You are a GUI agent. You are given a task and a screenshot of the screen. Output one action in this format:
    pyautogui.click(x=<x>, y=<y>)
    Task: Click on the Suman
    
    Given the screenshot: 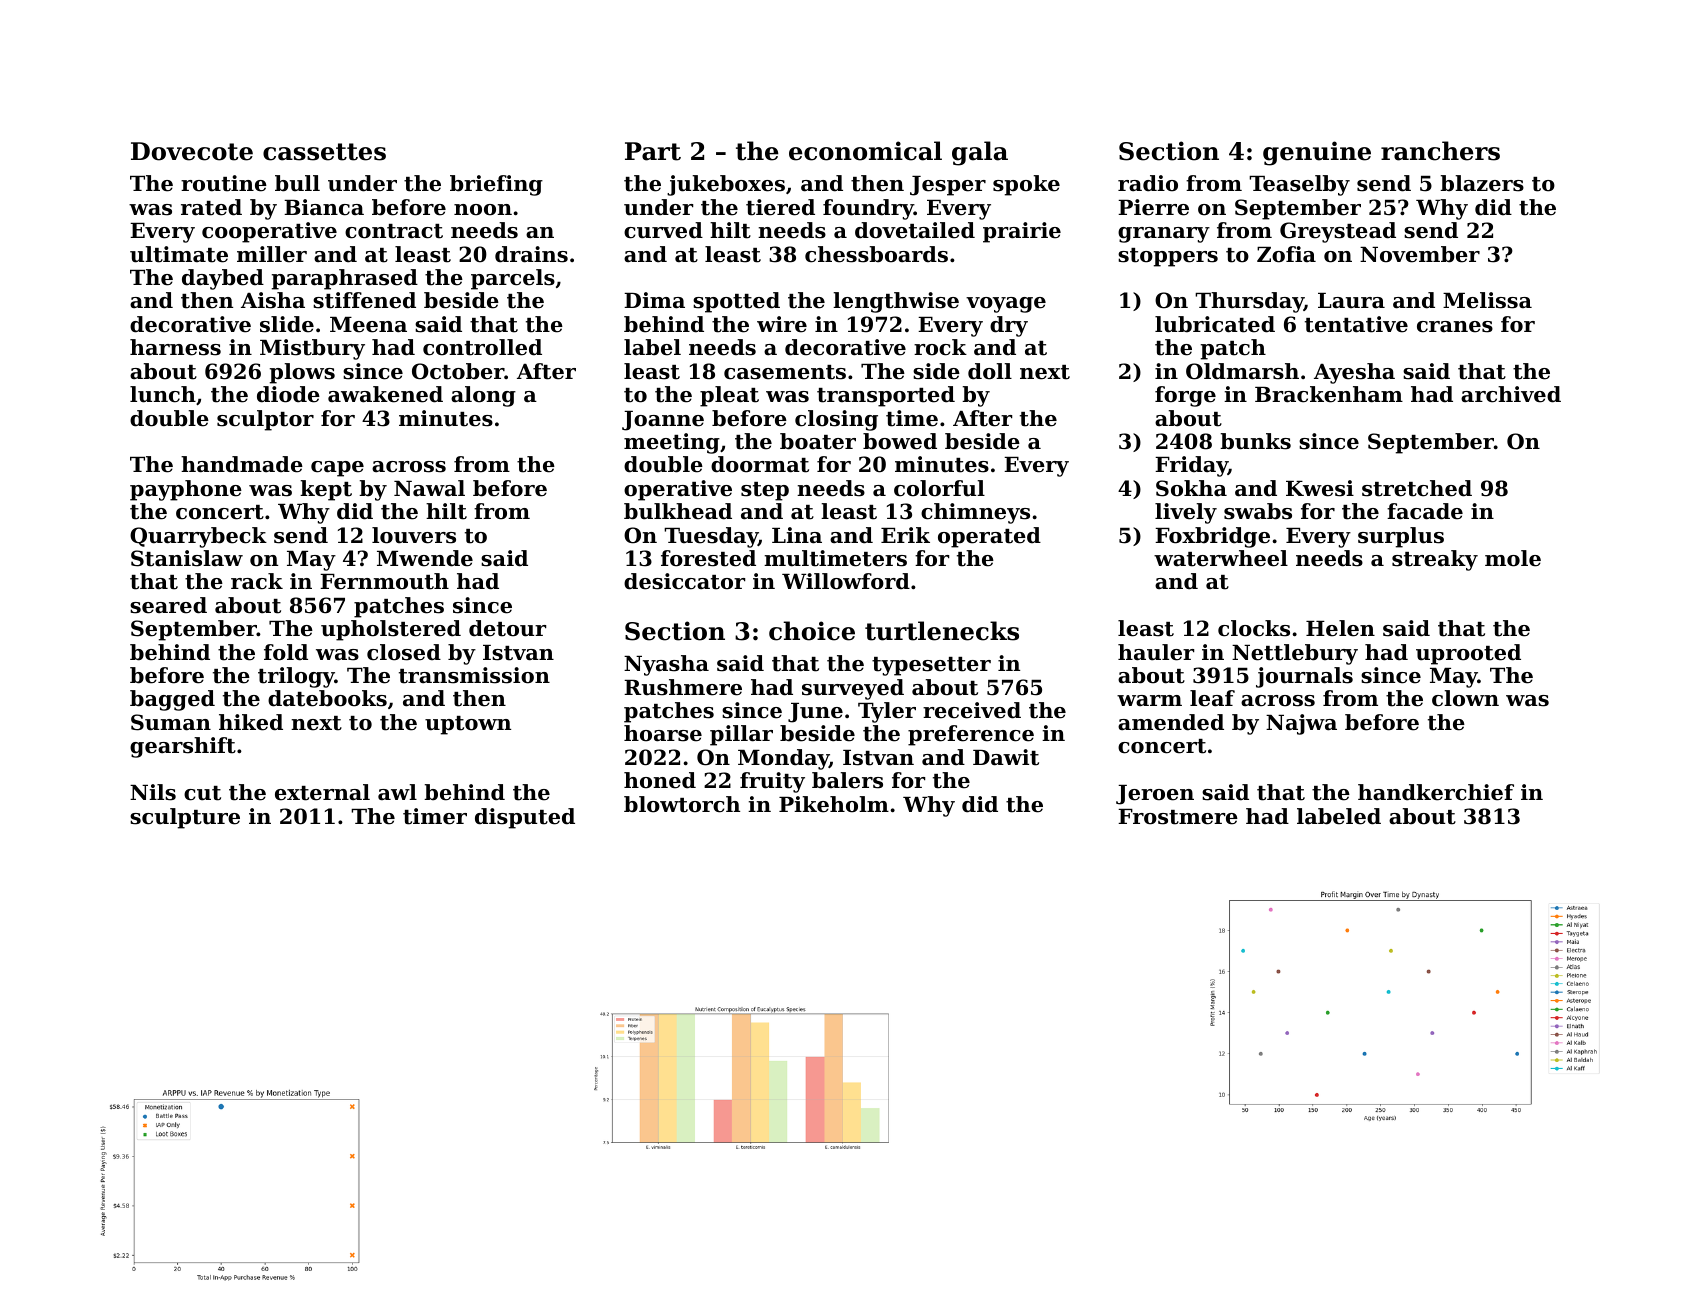 What is the action you would take?
    pyautogui.click(x=171, y=722)
